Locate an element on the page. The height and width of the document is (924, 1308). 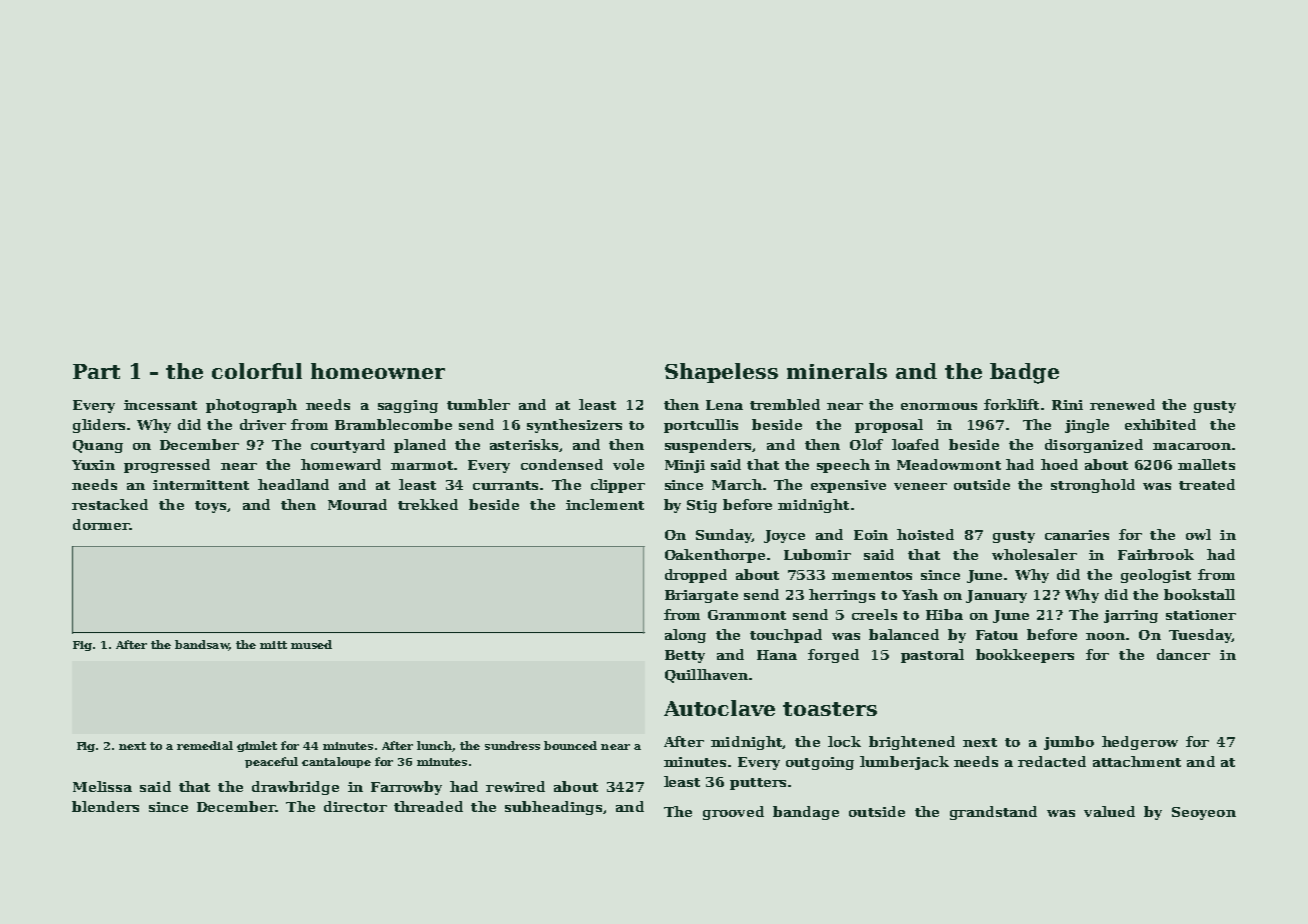
drawbridge is located at coordinates (295, 788).
